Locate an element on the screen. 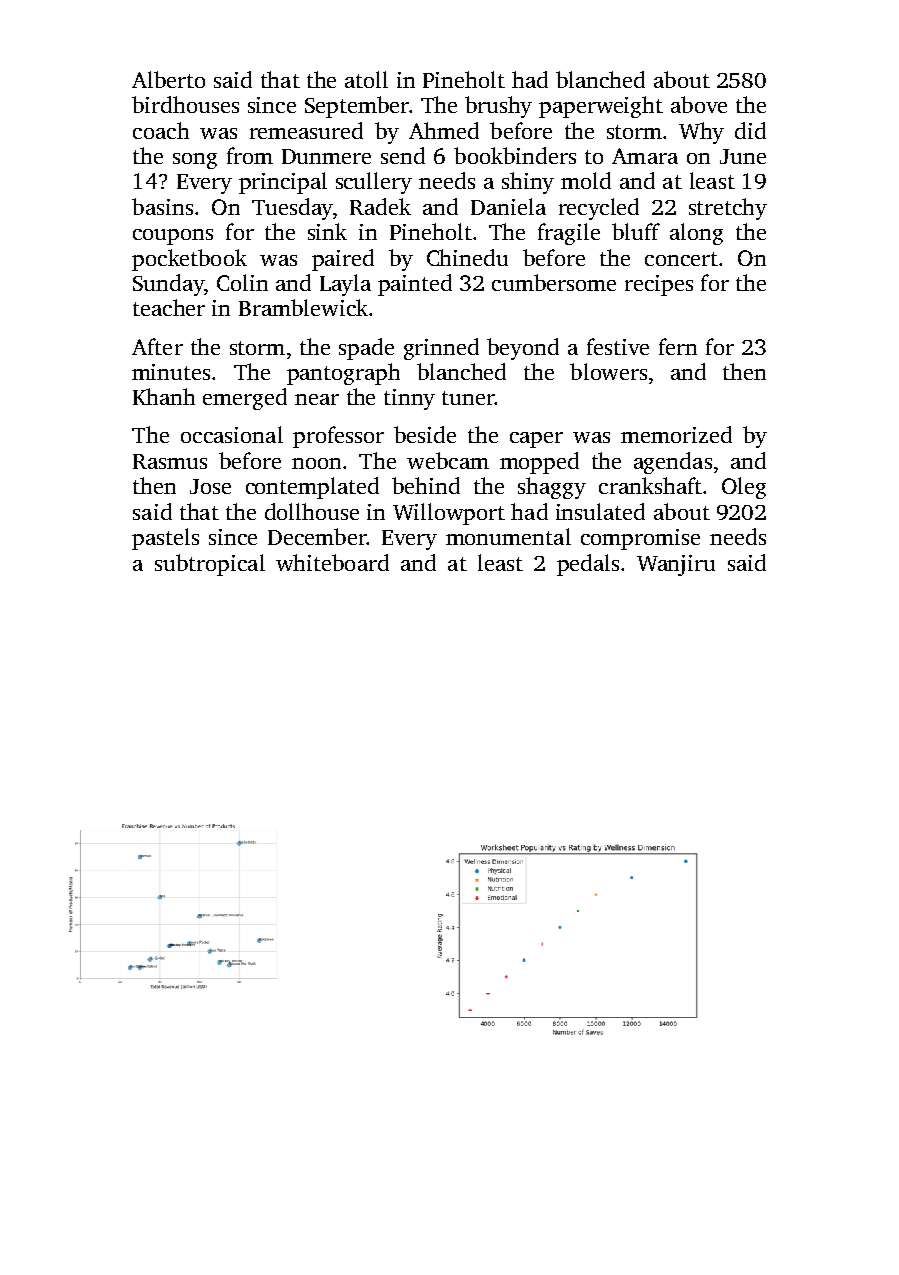 This screenshot has height=1275, width=899. Rasmus is located at coordinates (170, 461).
